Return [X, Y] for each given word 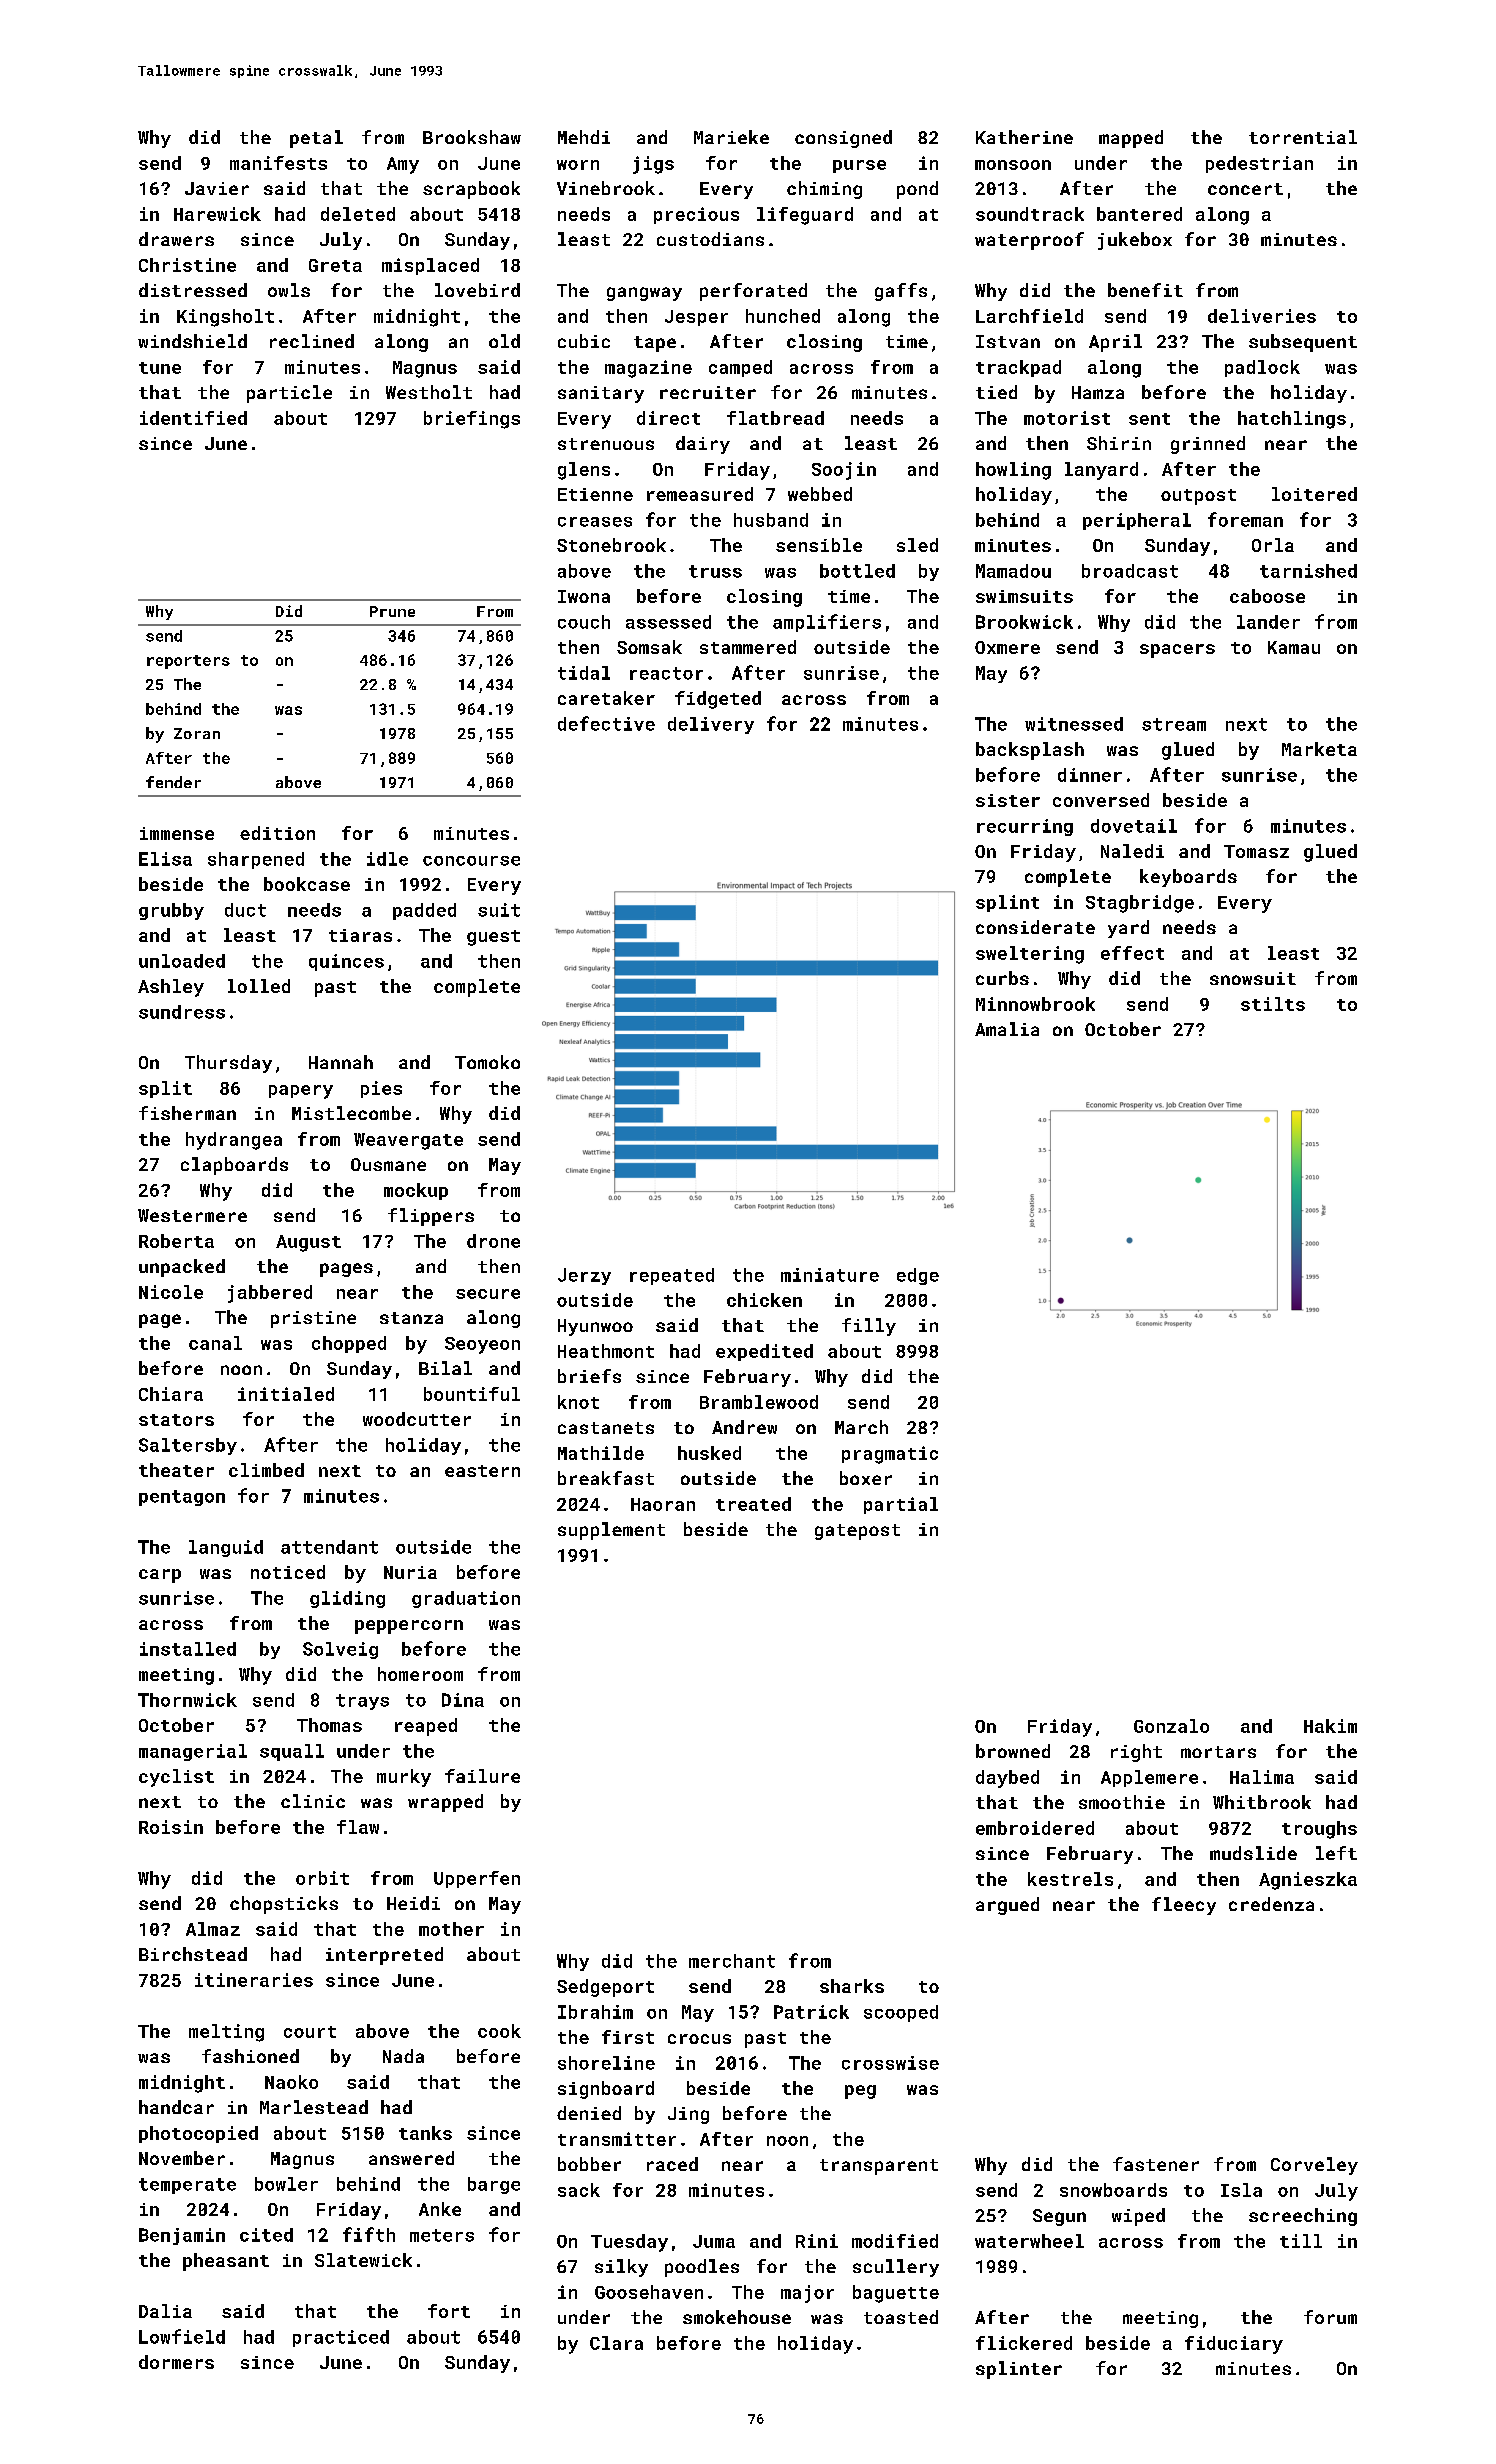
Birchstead [193, 1954]
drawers [176, 239]
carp [160, 1576]
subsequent [1303, 343]
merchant [732, 1961]
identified [193, 418]
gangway [644, 294]
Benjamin [182, 2236]
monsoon [1013, 165]
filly [869, 1327]
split [165, 1089]
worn [578, 165]
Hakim [1330, 1726]
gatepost [857, 1532]
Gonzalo [1171, 1726]
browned [1013, 1751]
